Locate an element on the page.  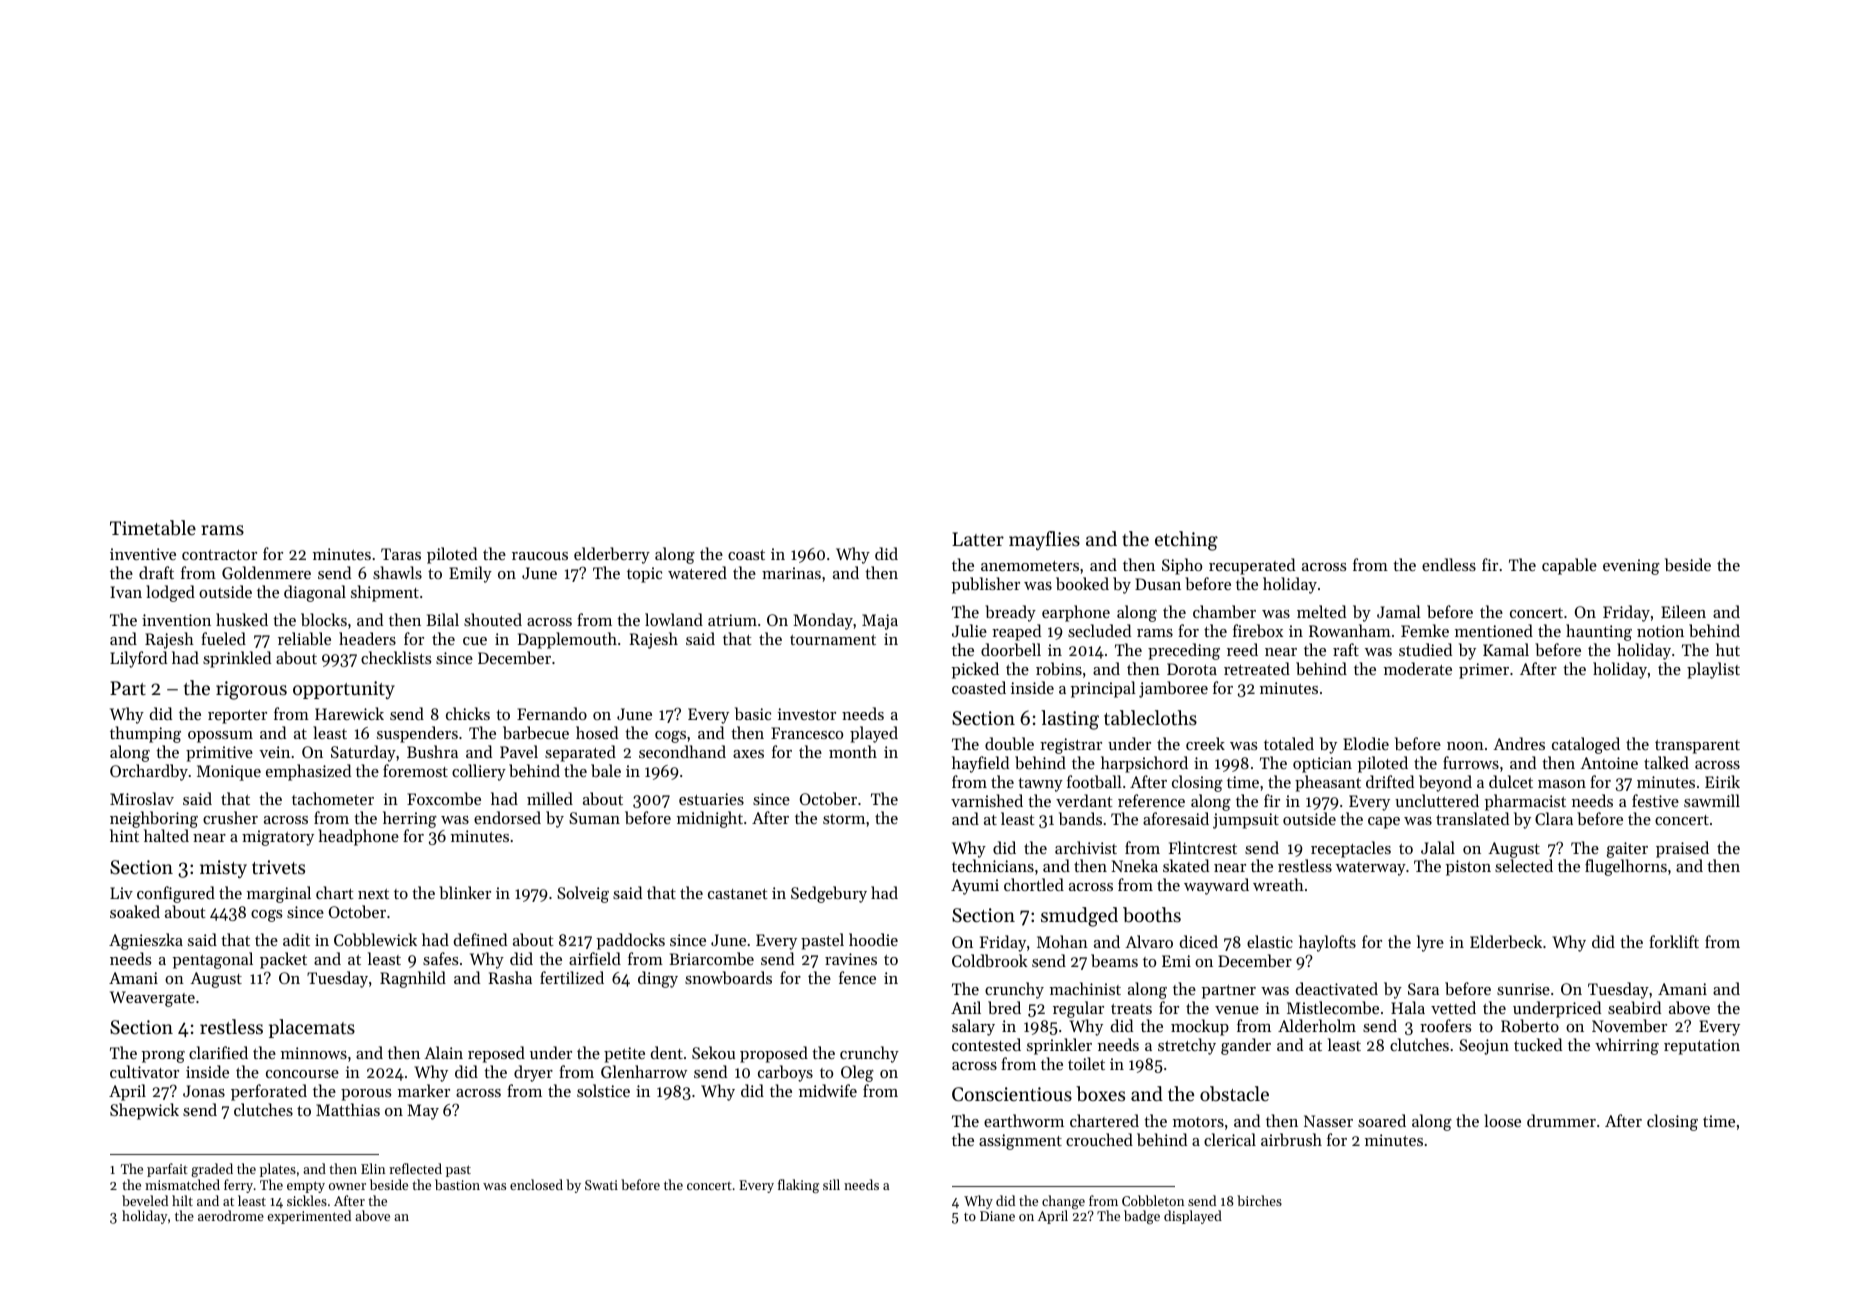
Solveig is located at coordinates (583, 894).
